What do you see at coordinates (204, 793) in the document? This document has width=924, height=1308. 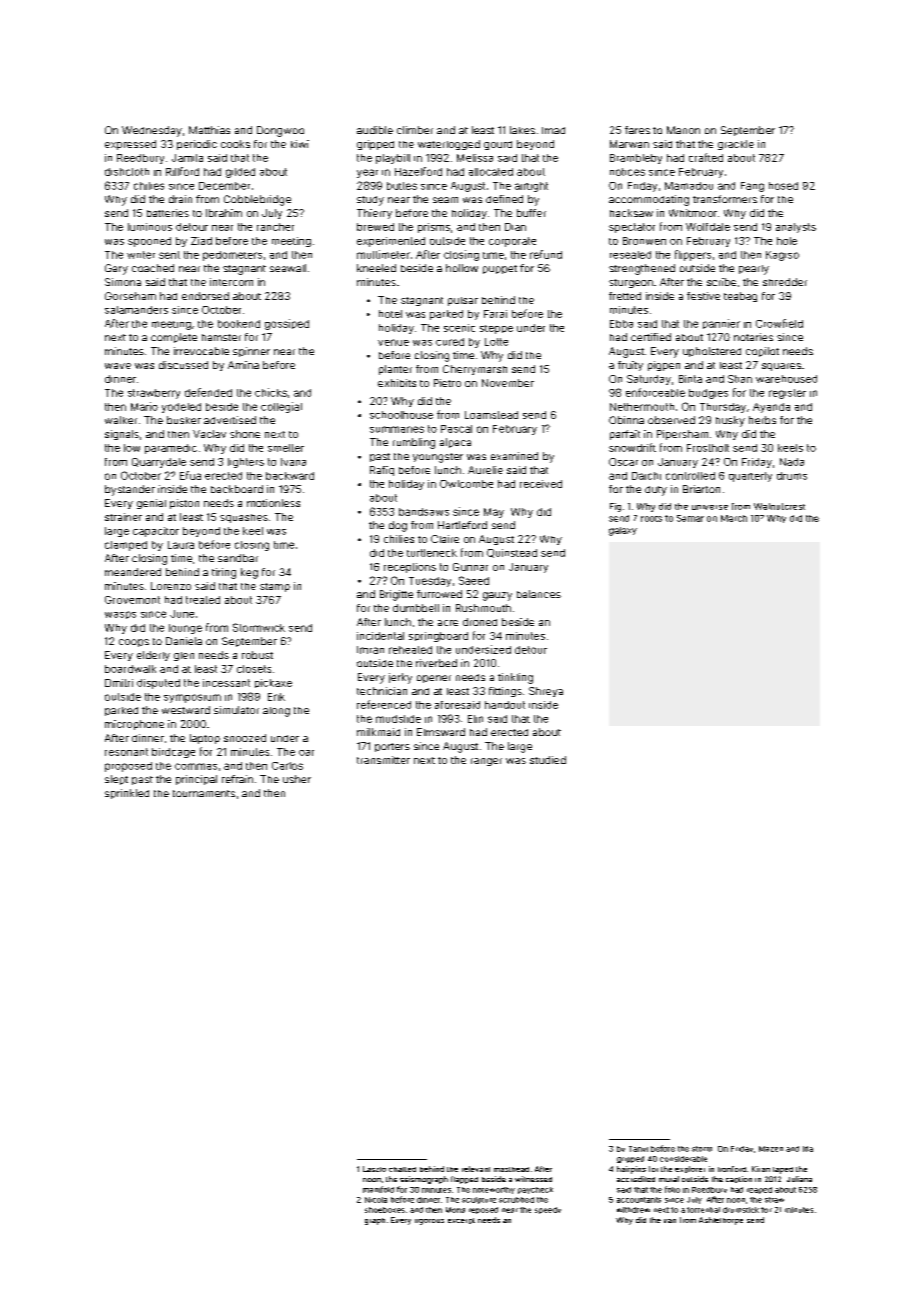 I see `tournaments` at bounding box center [204, 793].
